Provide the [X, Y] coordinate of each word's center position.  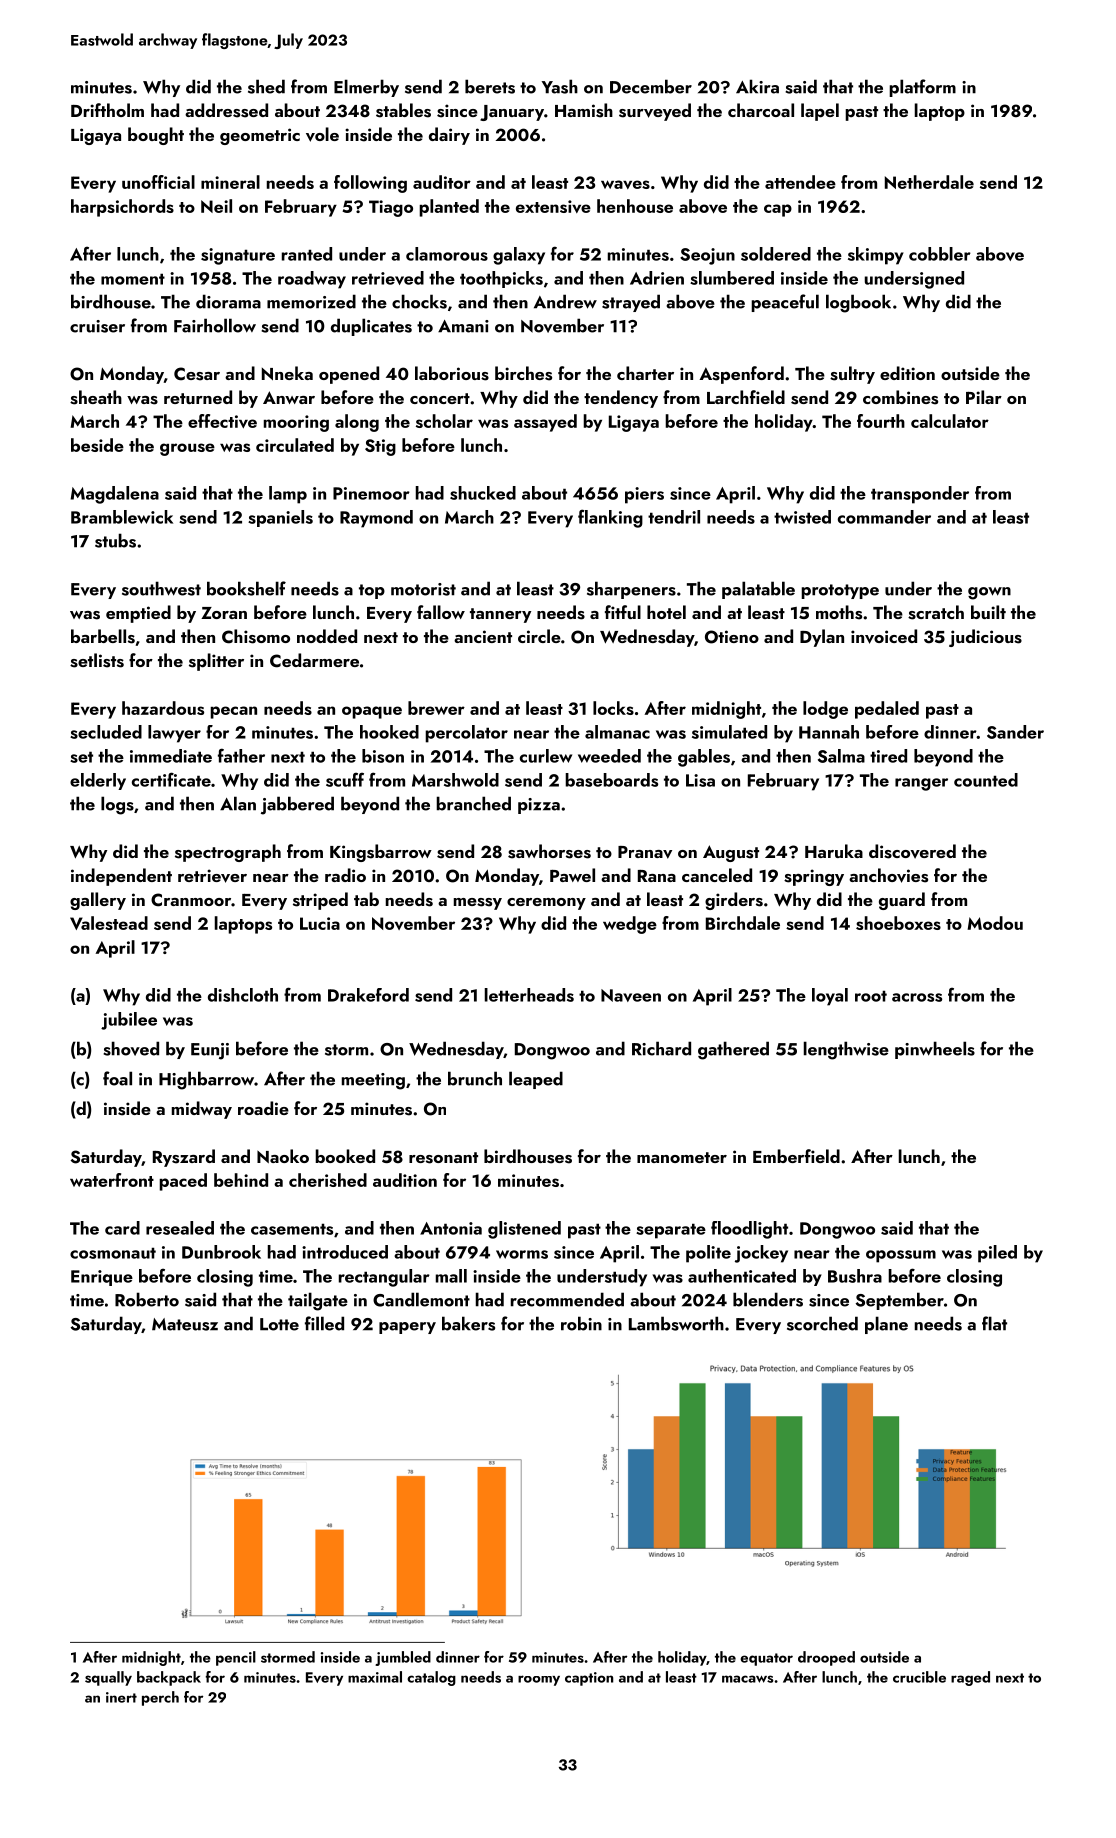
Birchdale [743, 923]
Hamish [584, 110]
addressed [226, 110]
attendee [800, 182]
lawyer [174, 734]
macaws [748, 1679]
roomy [539, 1680]
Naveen [631, 995]
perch [160, 1698]
